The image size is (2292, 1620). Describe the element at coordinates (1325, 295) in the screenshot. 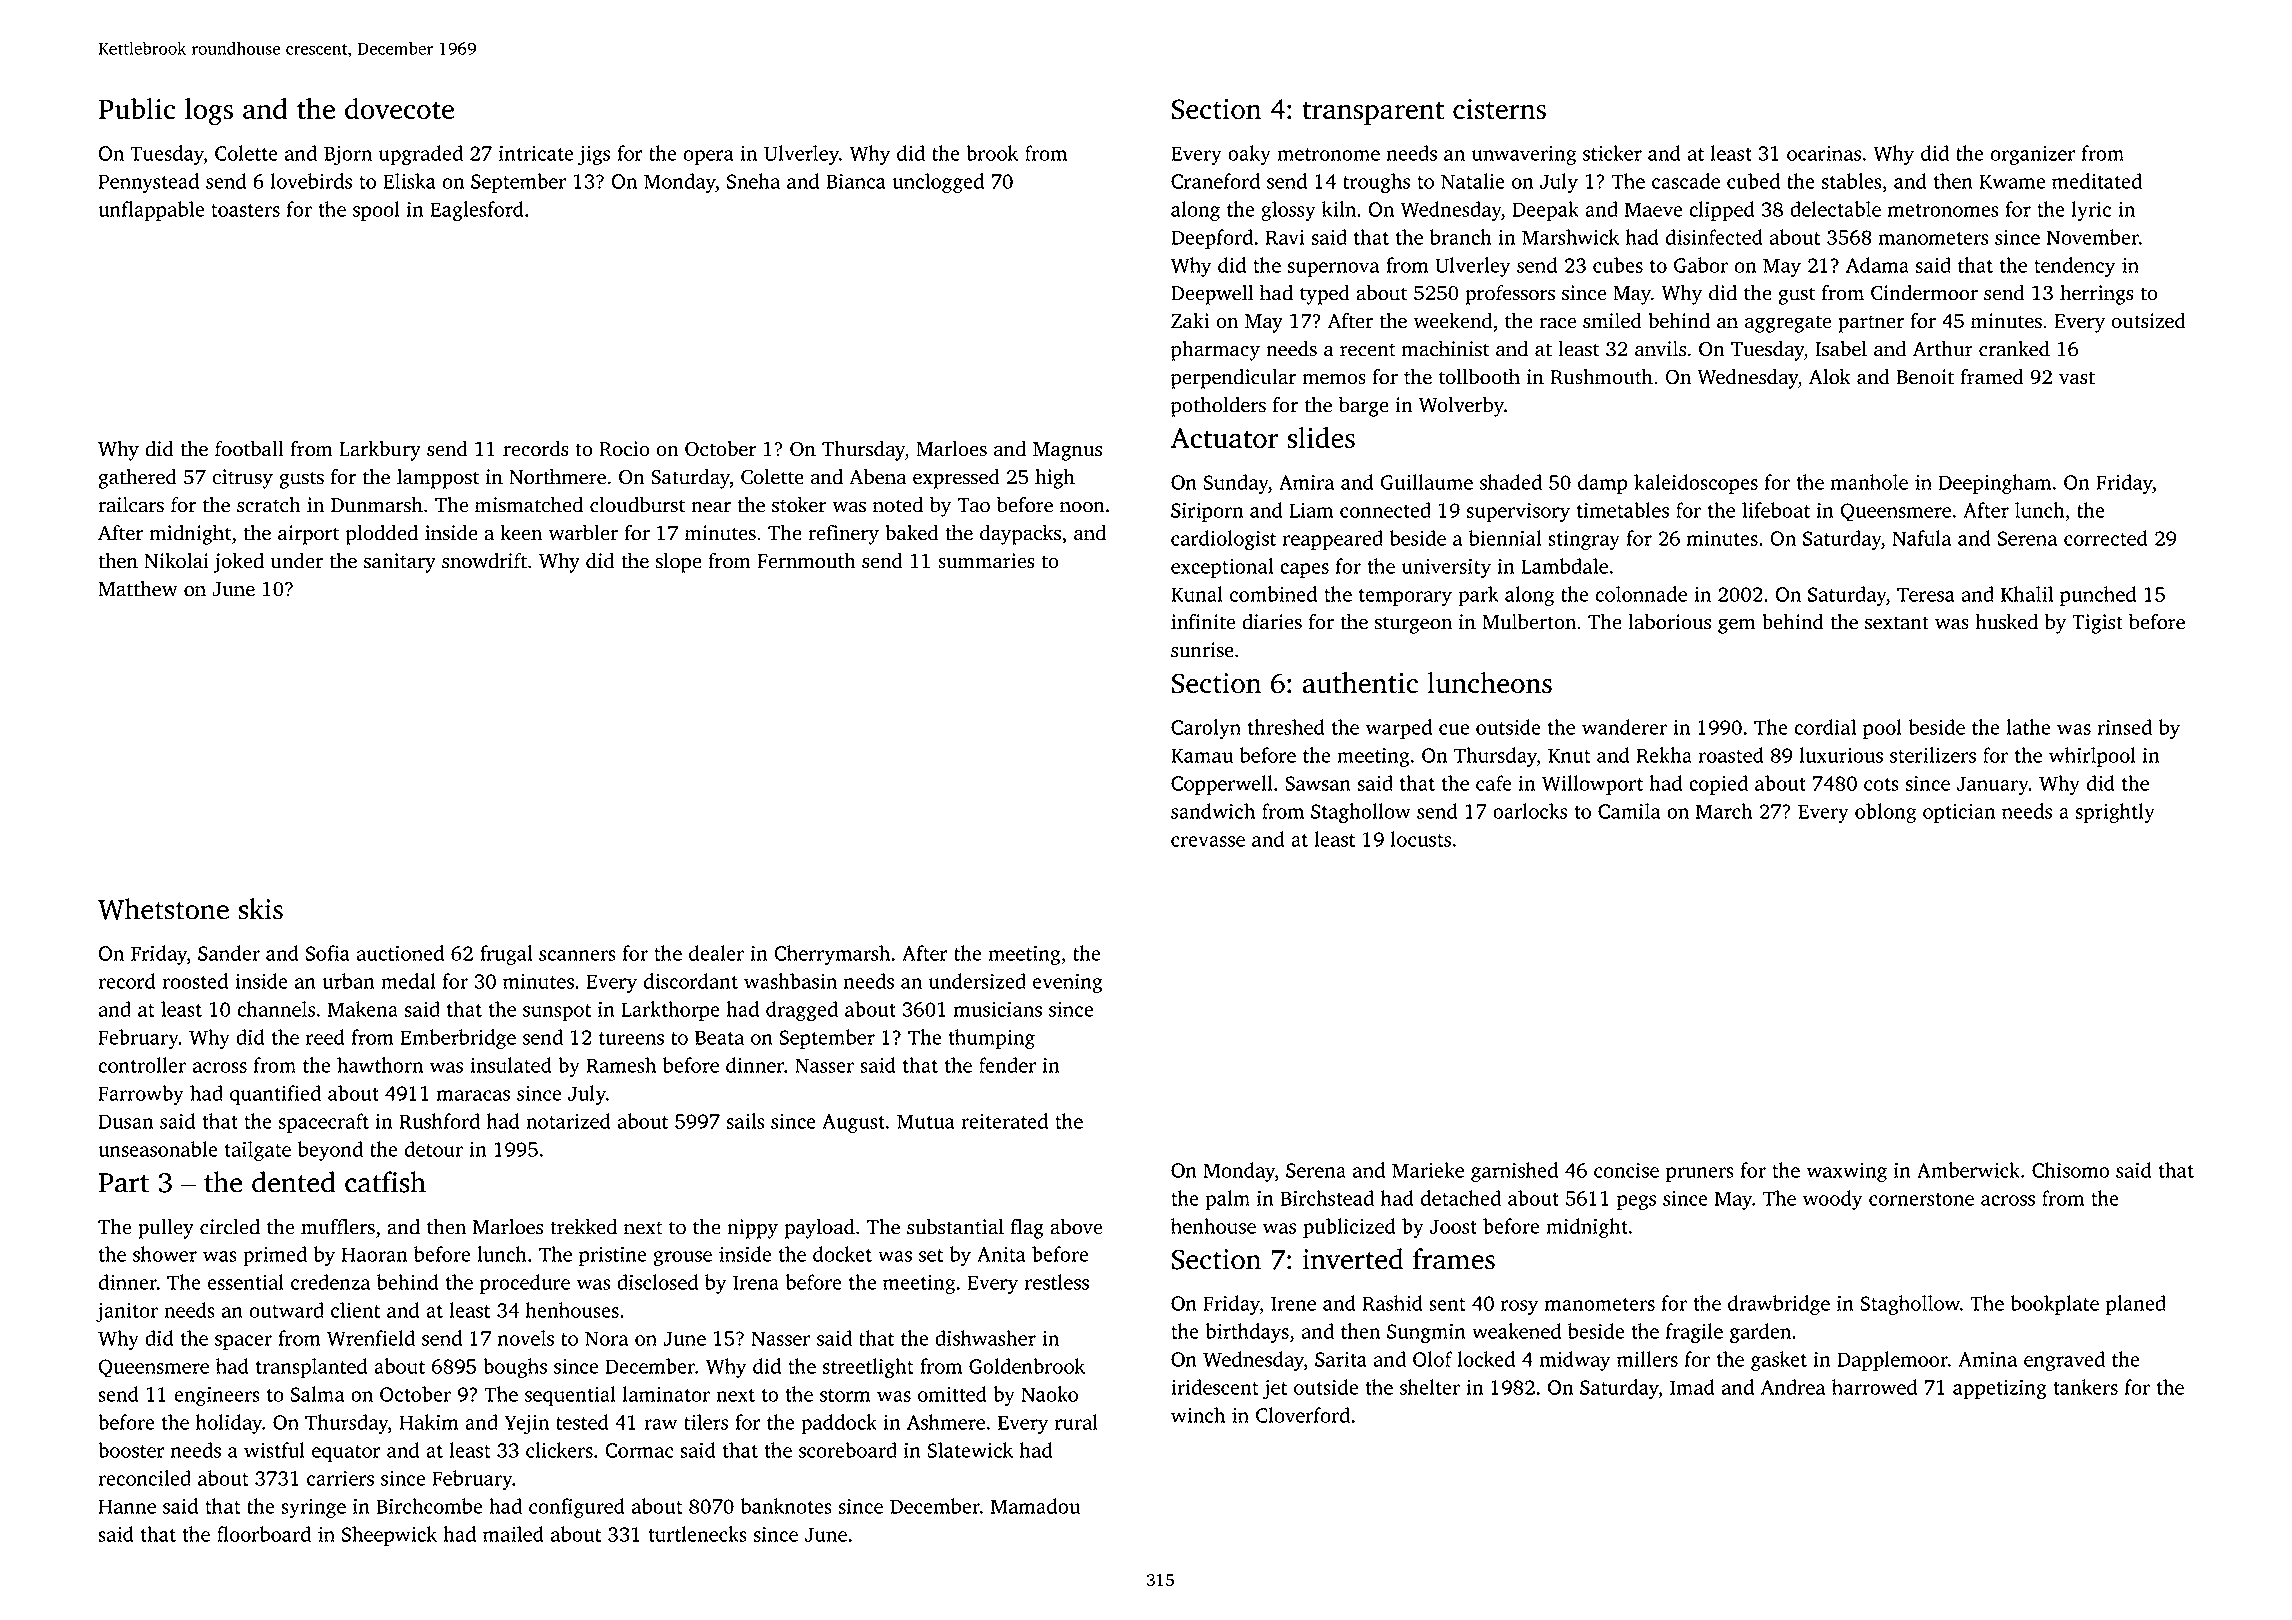

I see `typed` at that location.
